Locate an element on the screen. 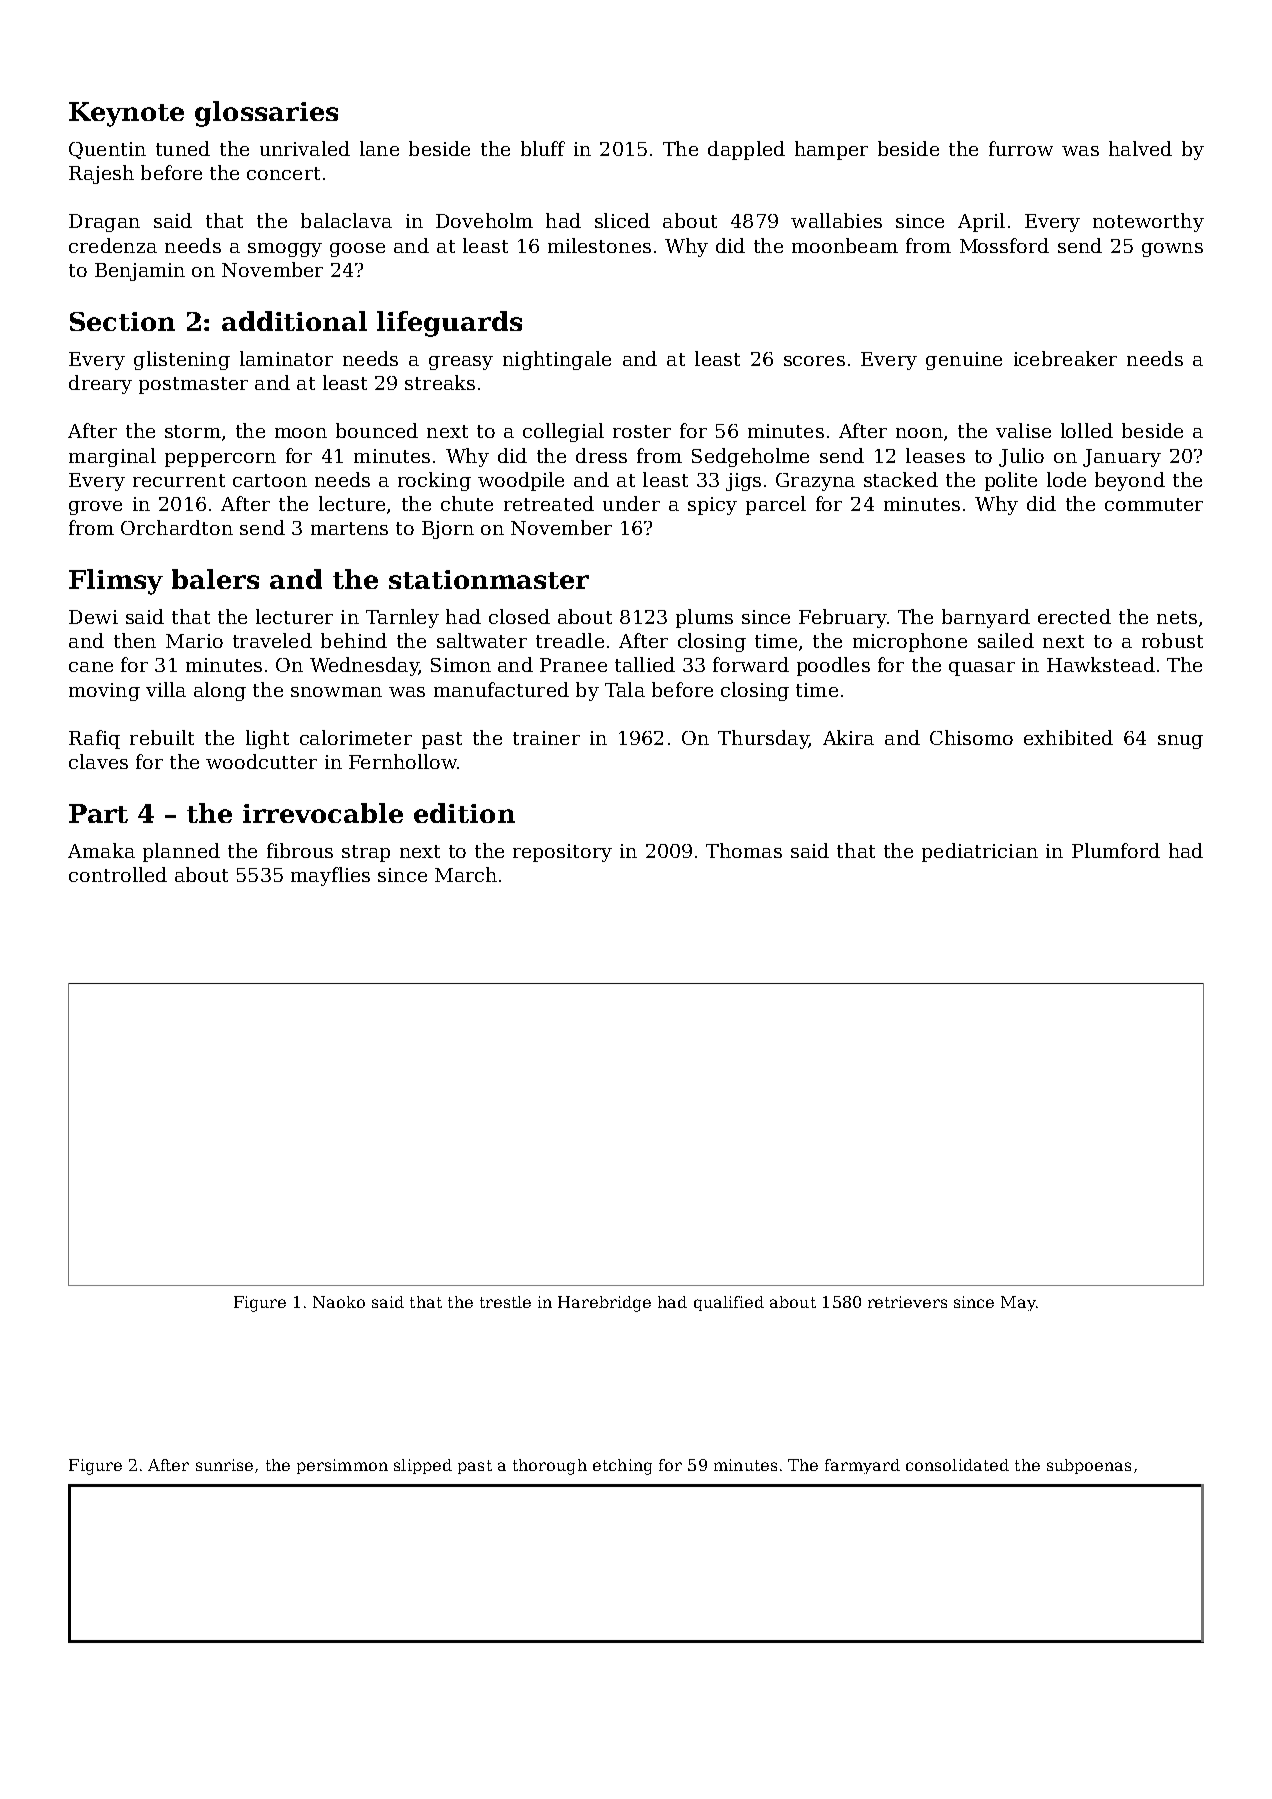  Hawkstead is located at coordinates (1101, 664).
